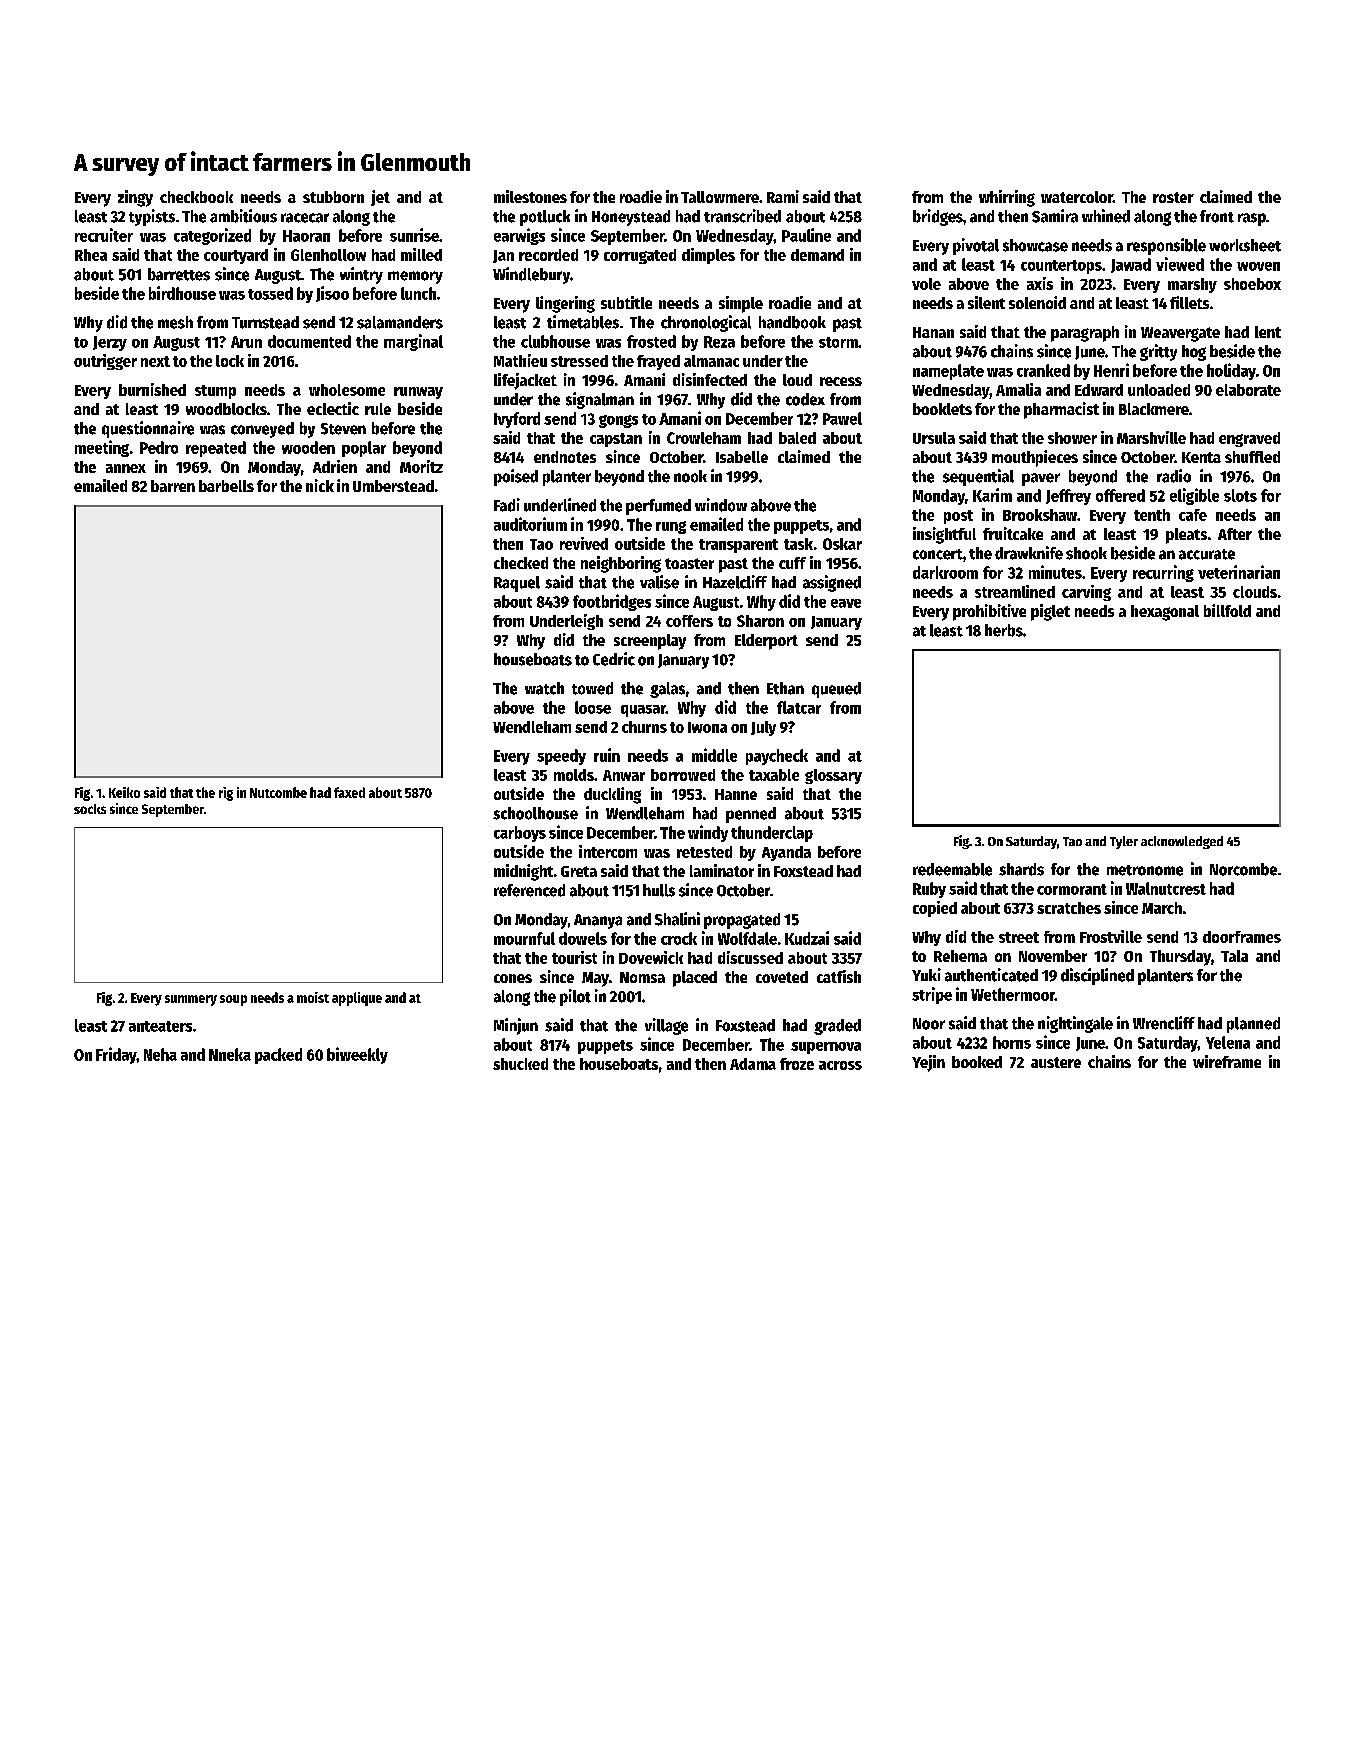  Describe the element at coordinates (529, 890) in the document. I see `referenced` at that location.
